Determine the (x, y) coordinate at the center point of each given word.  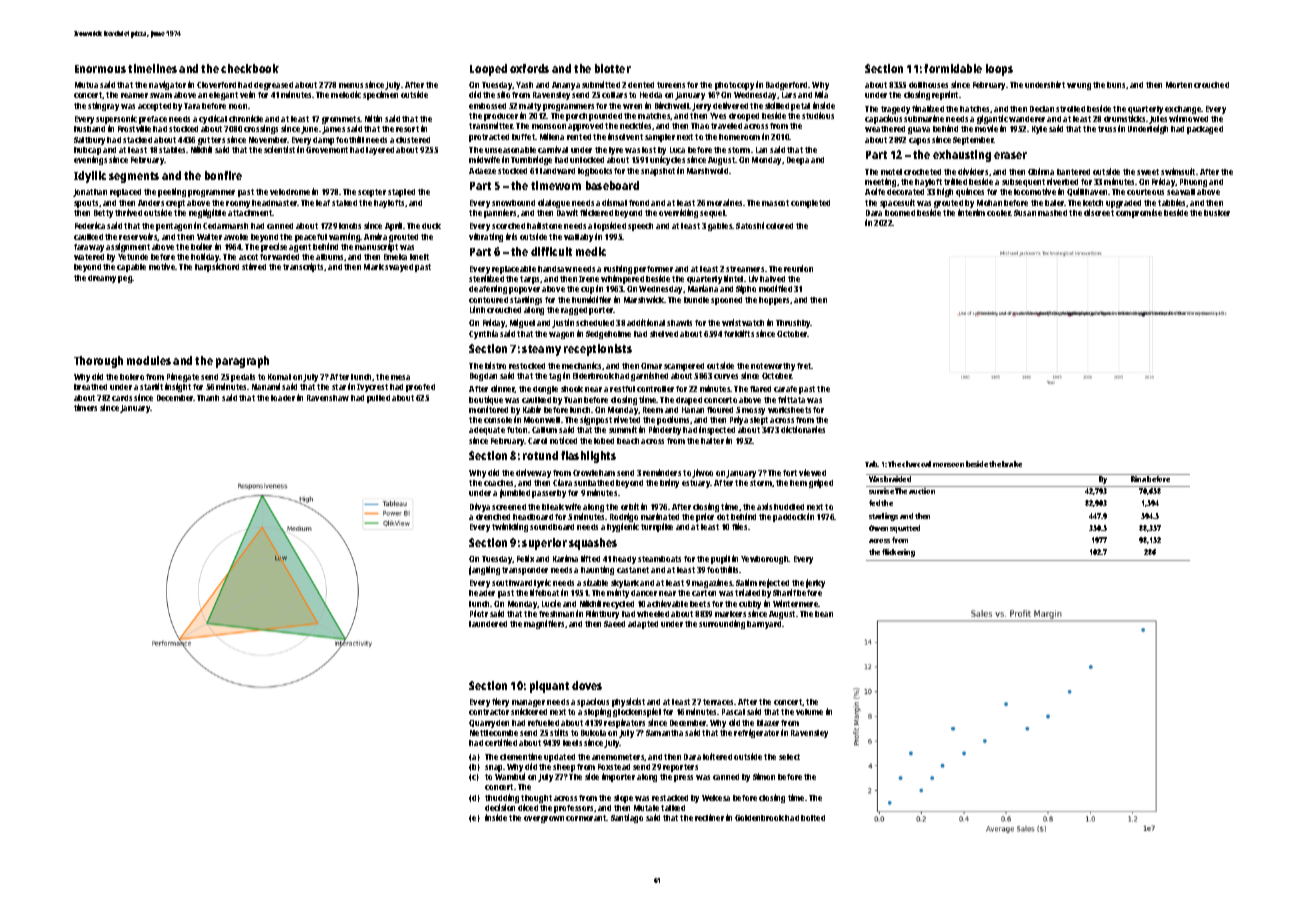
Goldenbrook (759, 818)
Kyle (1039, 130)
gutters (211, 141)
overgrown (544, 819)
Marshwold (707, 171)
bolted (813, 818)
